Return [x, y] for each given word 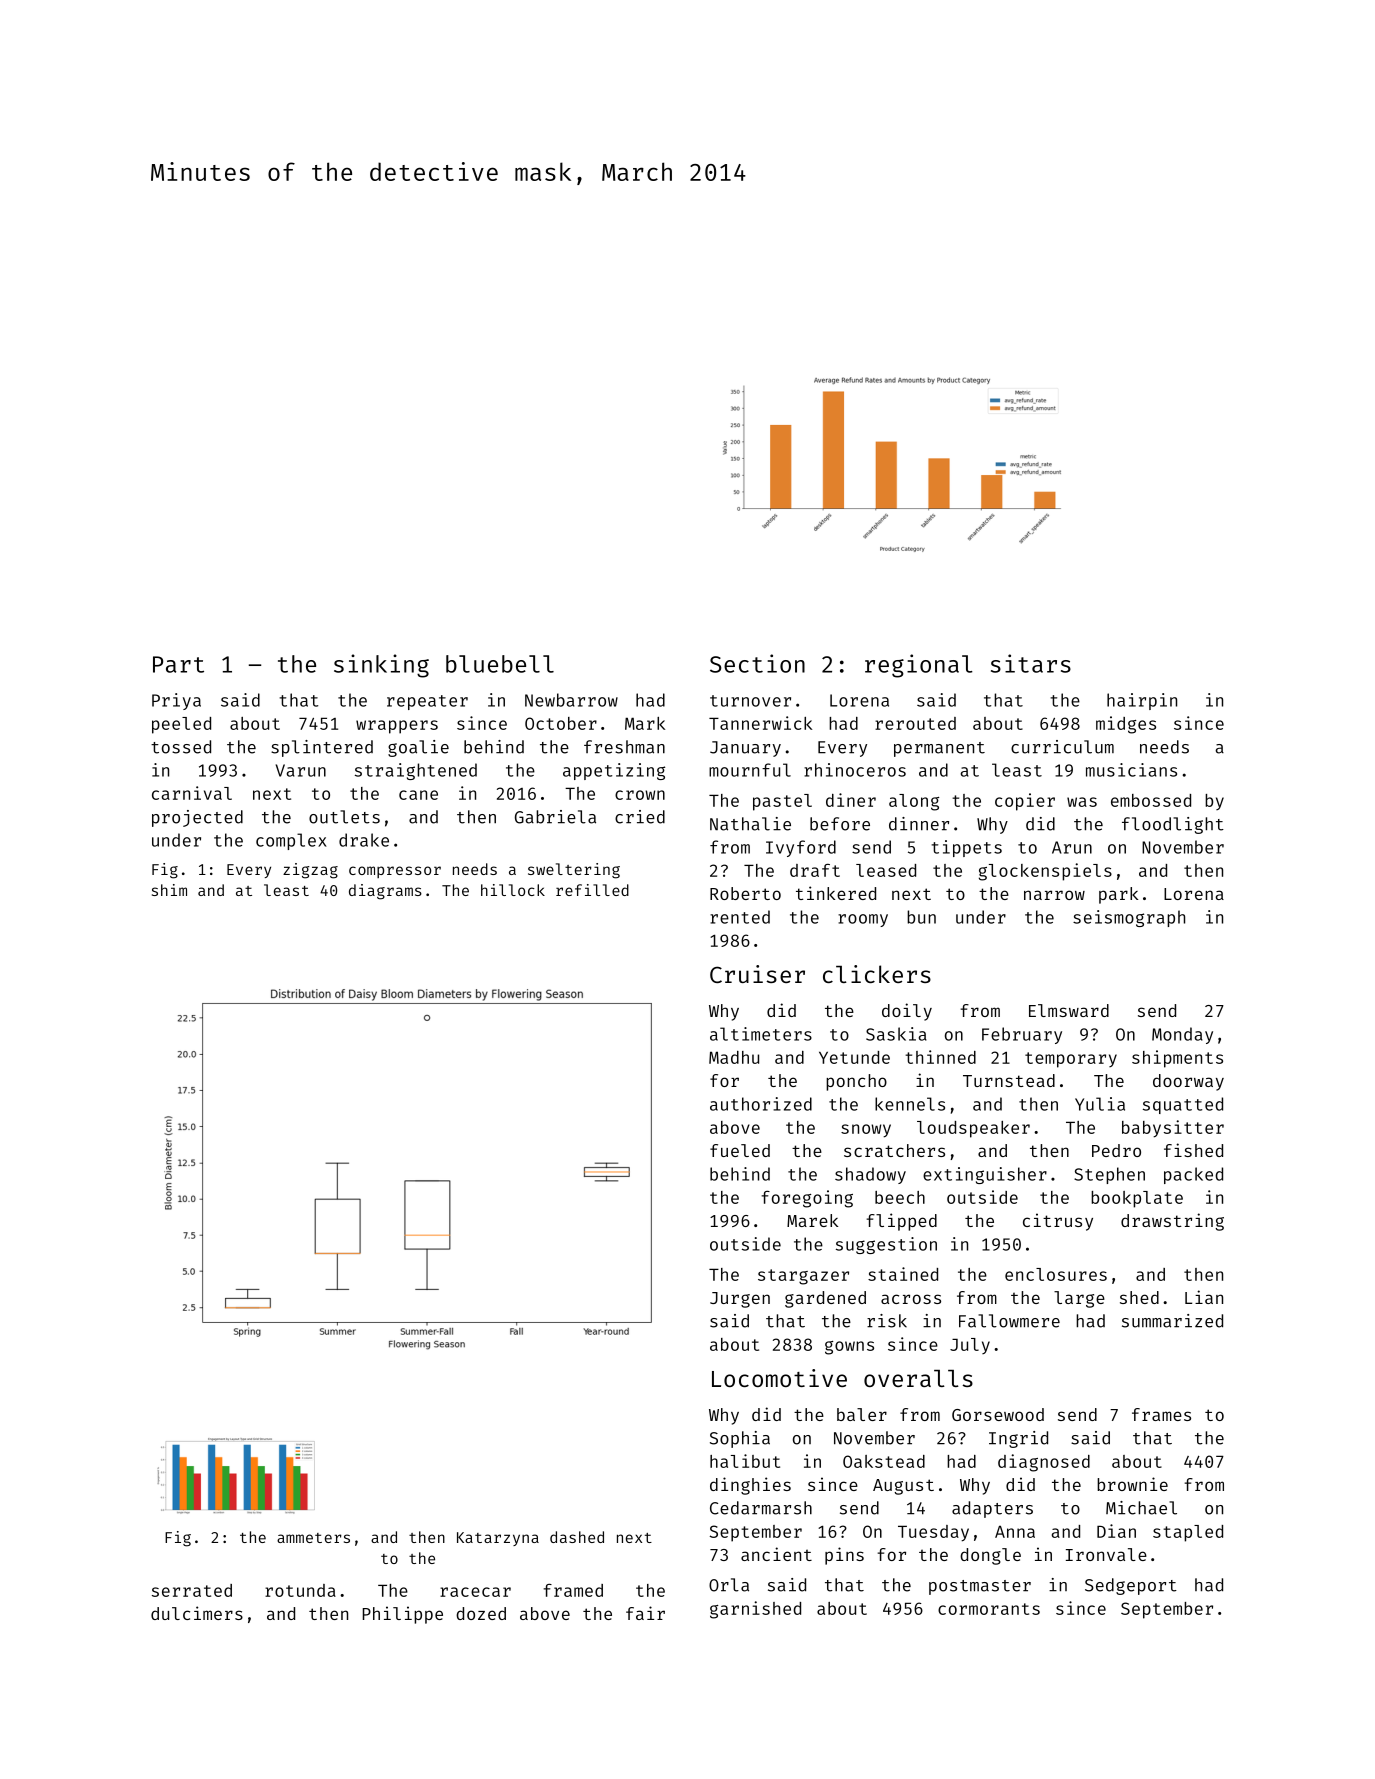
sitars [1031, 663]
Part [178, 664]
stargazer [803, 1277]
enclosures [1056, 1274]
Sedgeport [1131, 1586]
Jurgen [740, 1300]
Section [757, 663]
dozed [481, 1613]
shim [169, 890]
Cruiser [757, 974]
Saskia [896, 1034]
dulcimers [197, 1613]
